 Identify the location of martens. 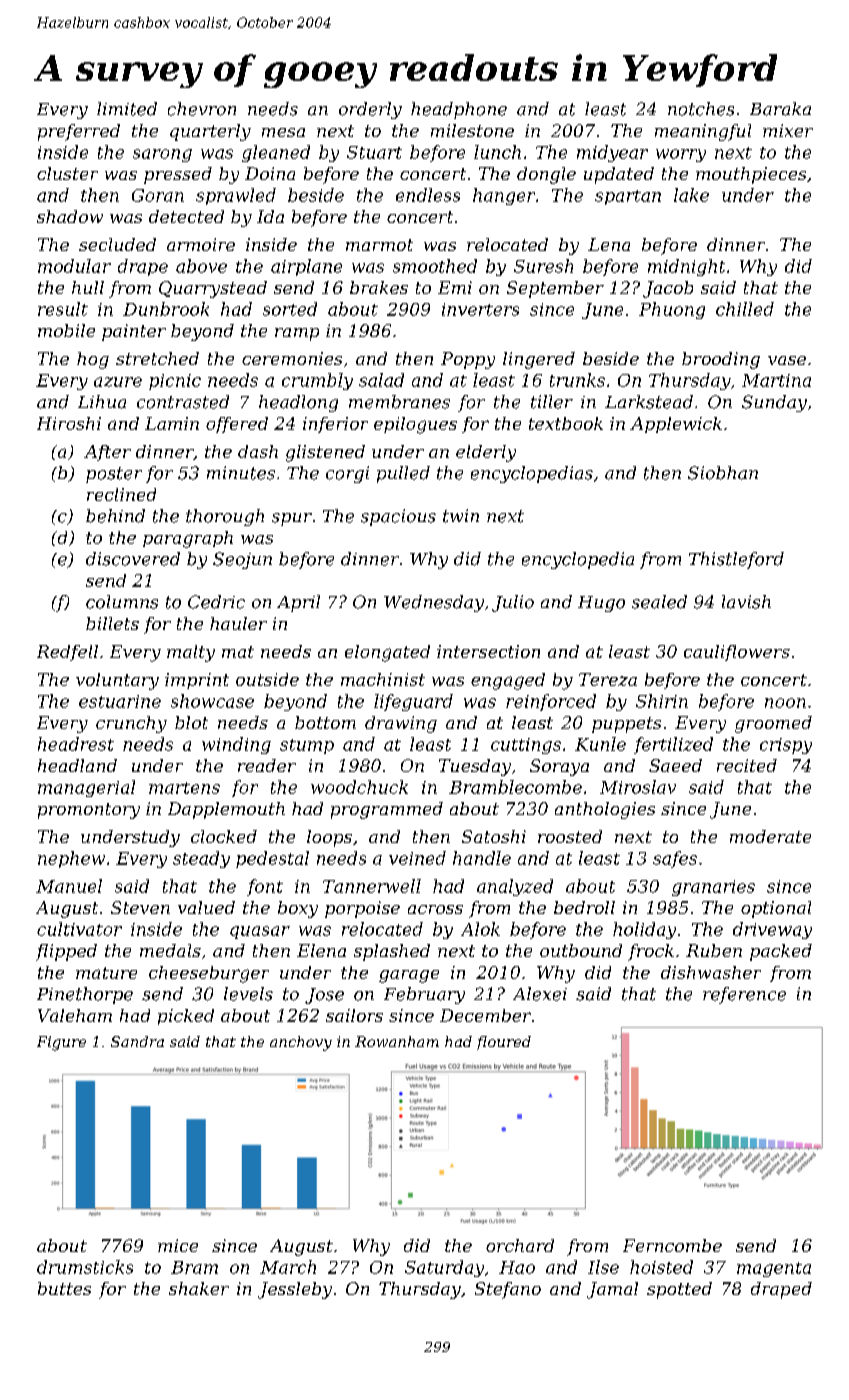
(184, 788).
